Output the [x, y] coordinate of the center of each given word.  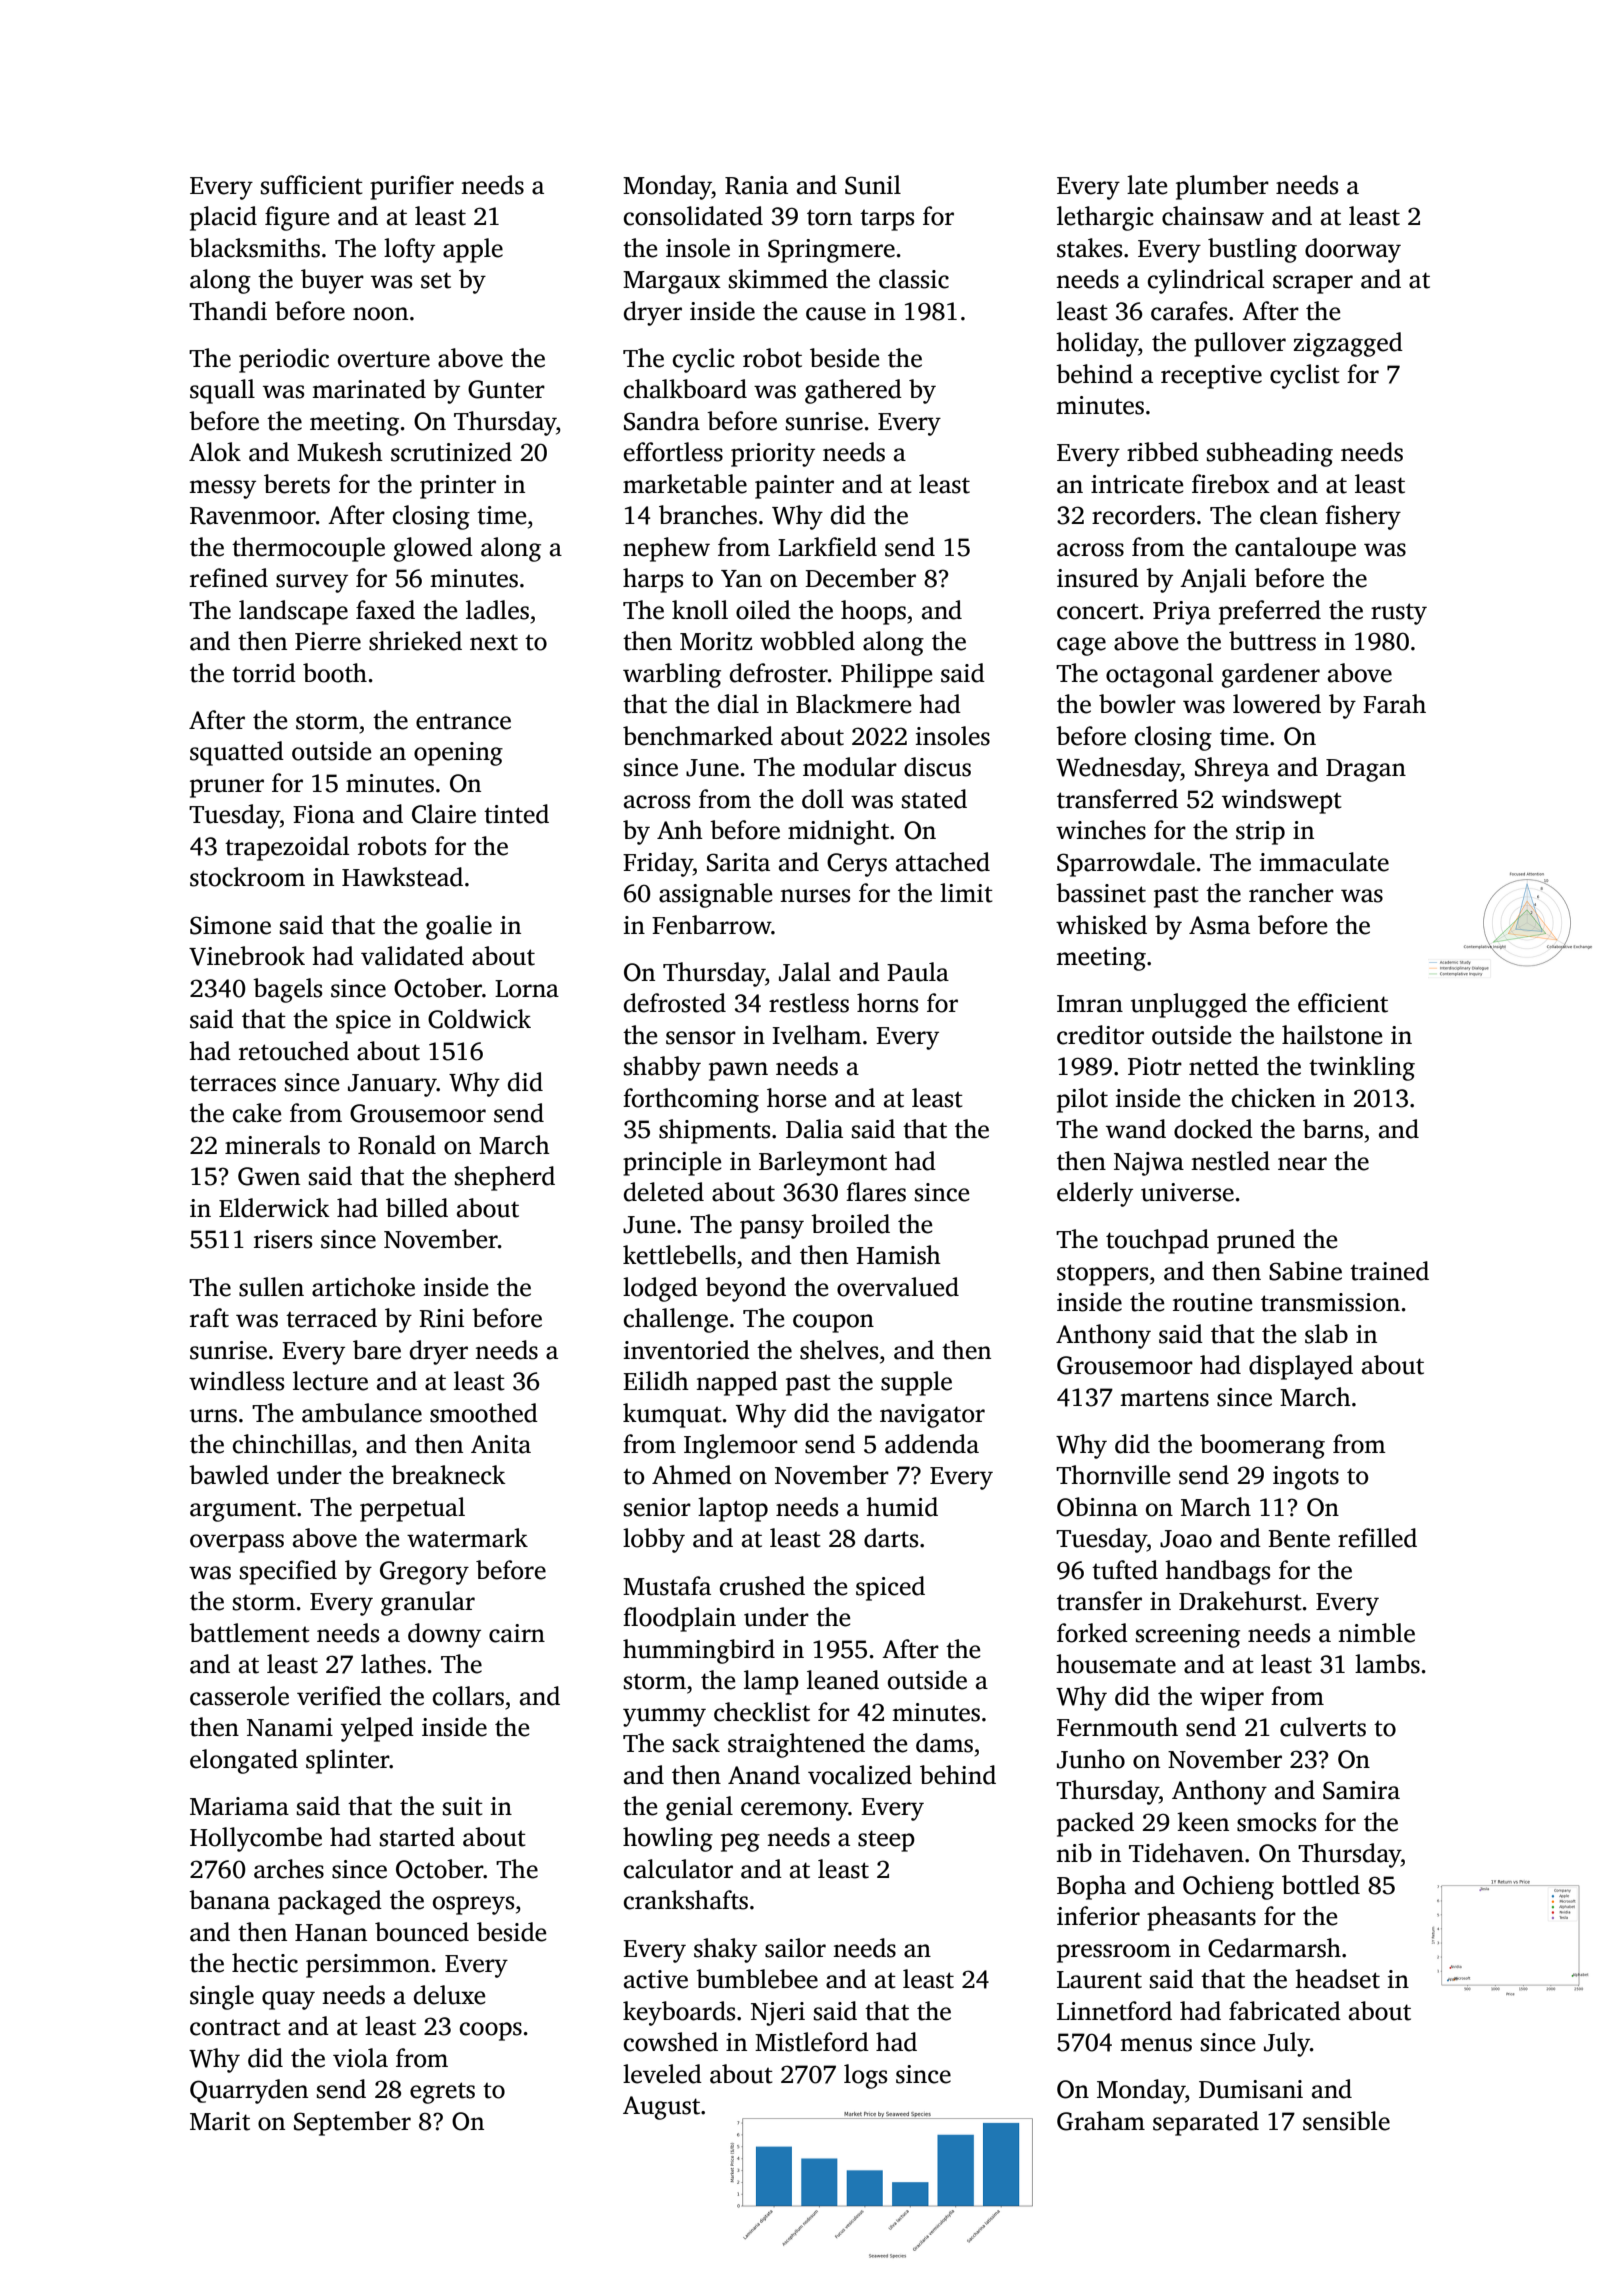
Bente [1299, 1539]
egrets [442, 2093]
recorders [1143, 515]
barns [1333, 1129]
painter [794, 487]
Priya [1182, 613]
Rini [441, 1318]
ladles [497, 610]
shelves [839, 1350]
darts [891, 1538]
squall [222, 391]
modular [850, 767]
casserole [239, 1696]
